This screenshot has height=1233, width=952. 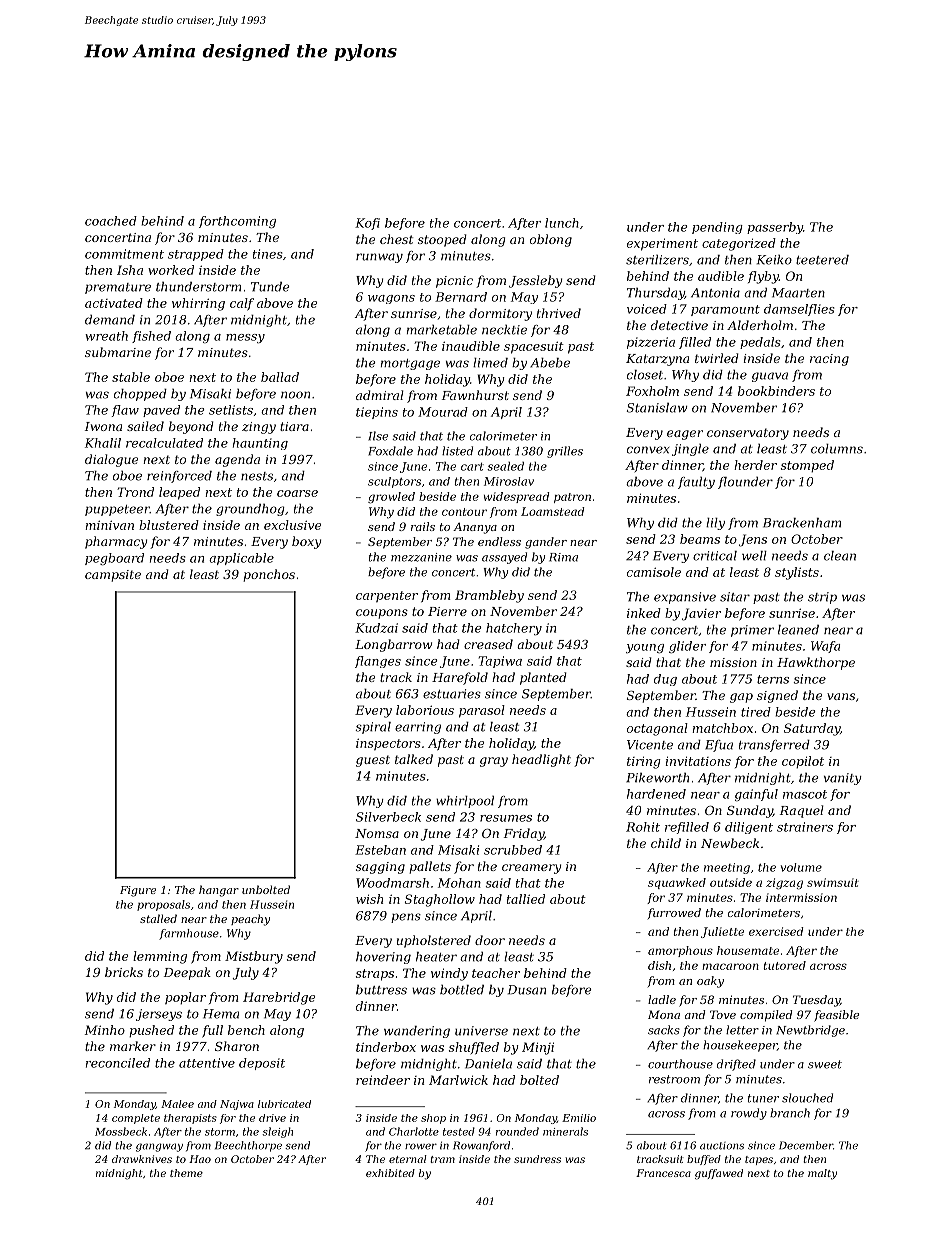 What do you see at coordinates (526, 899) in the screenshot?
I see `tallied` at bounding box center [526, 899].
